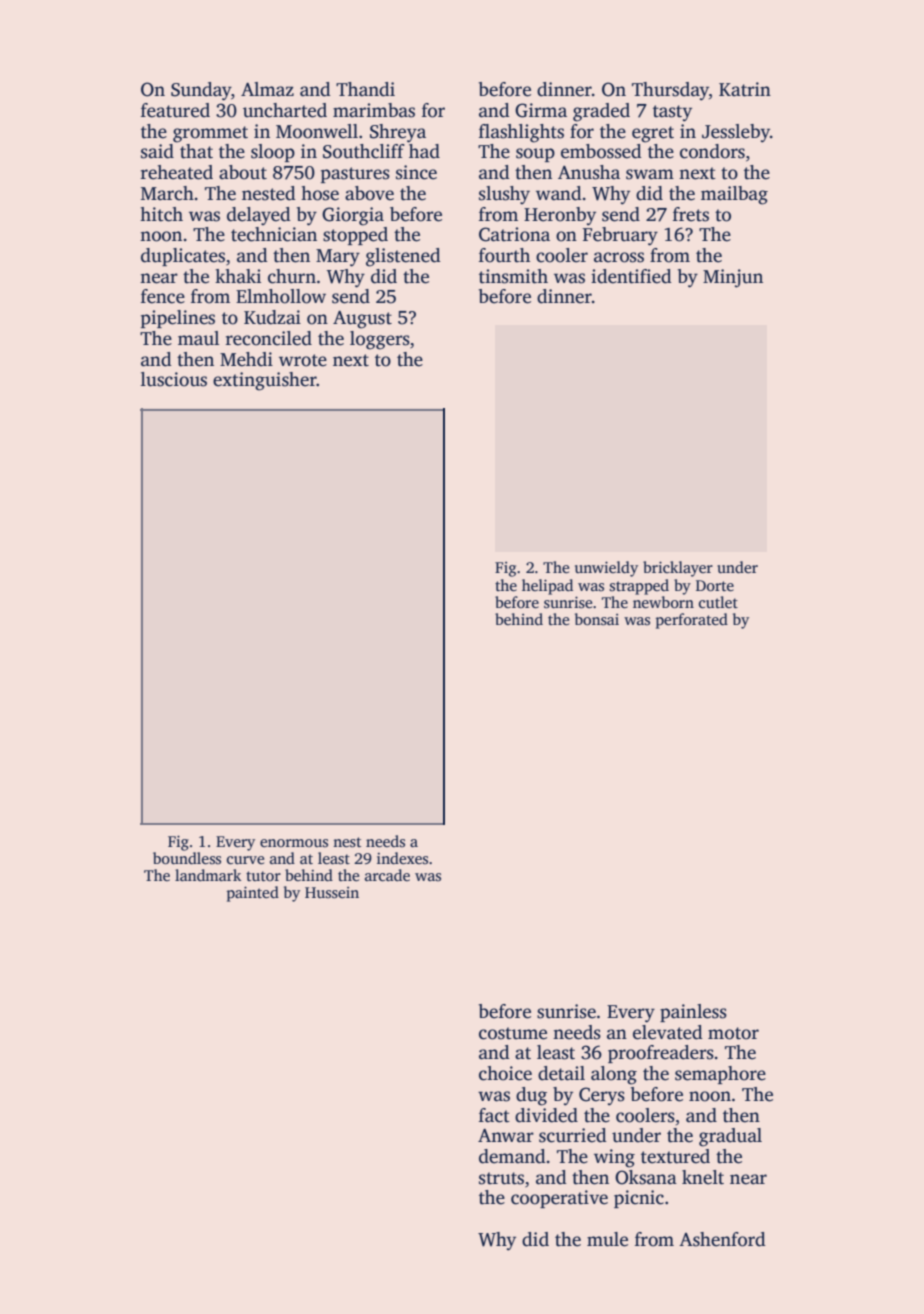 The image size is (924, 1314). I want to click on delayed, so click(259, 216).
